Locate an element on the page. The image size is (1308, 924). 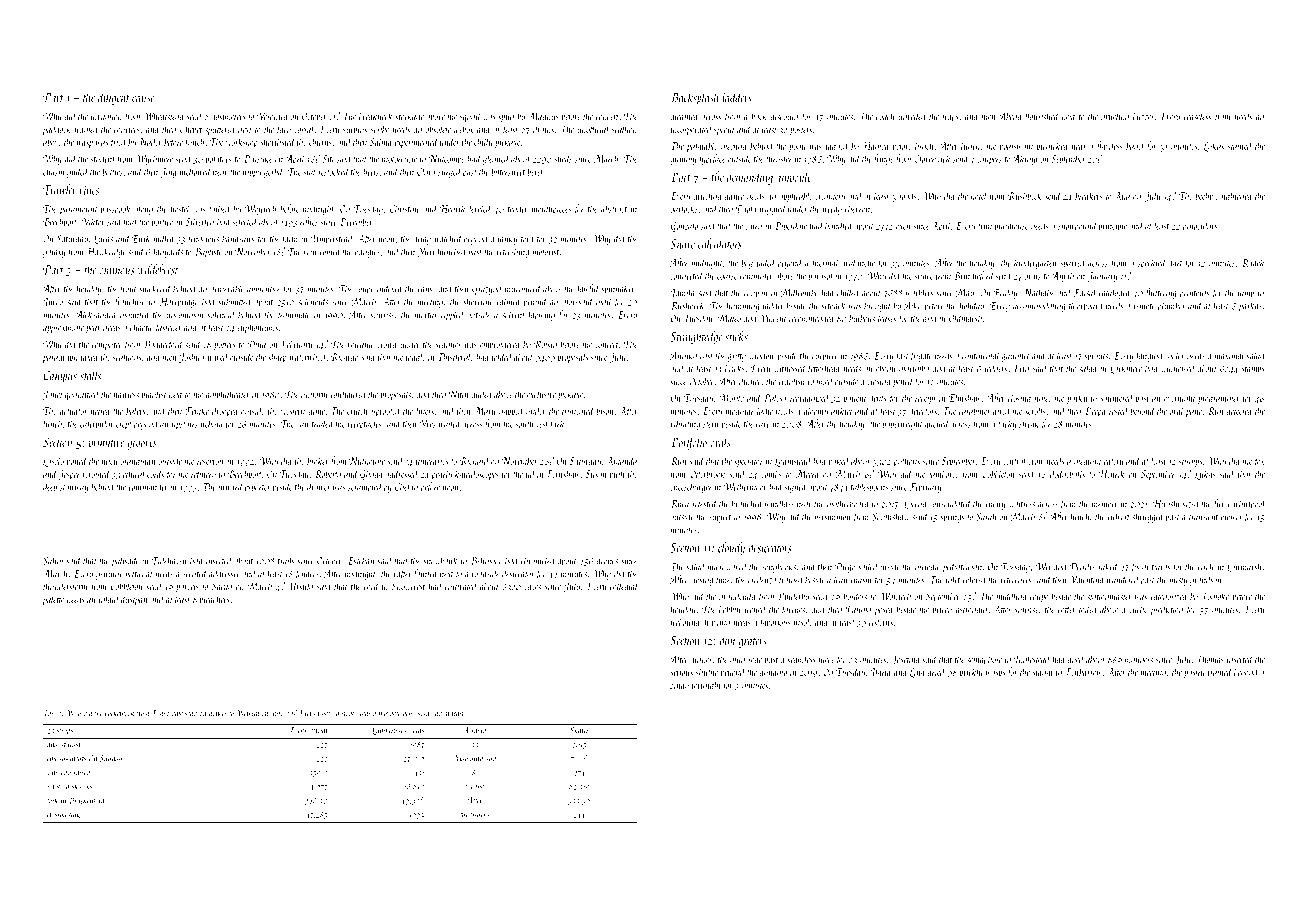
Xiaoming is located at coordinates (468, 759).
